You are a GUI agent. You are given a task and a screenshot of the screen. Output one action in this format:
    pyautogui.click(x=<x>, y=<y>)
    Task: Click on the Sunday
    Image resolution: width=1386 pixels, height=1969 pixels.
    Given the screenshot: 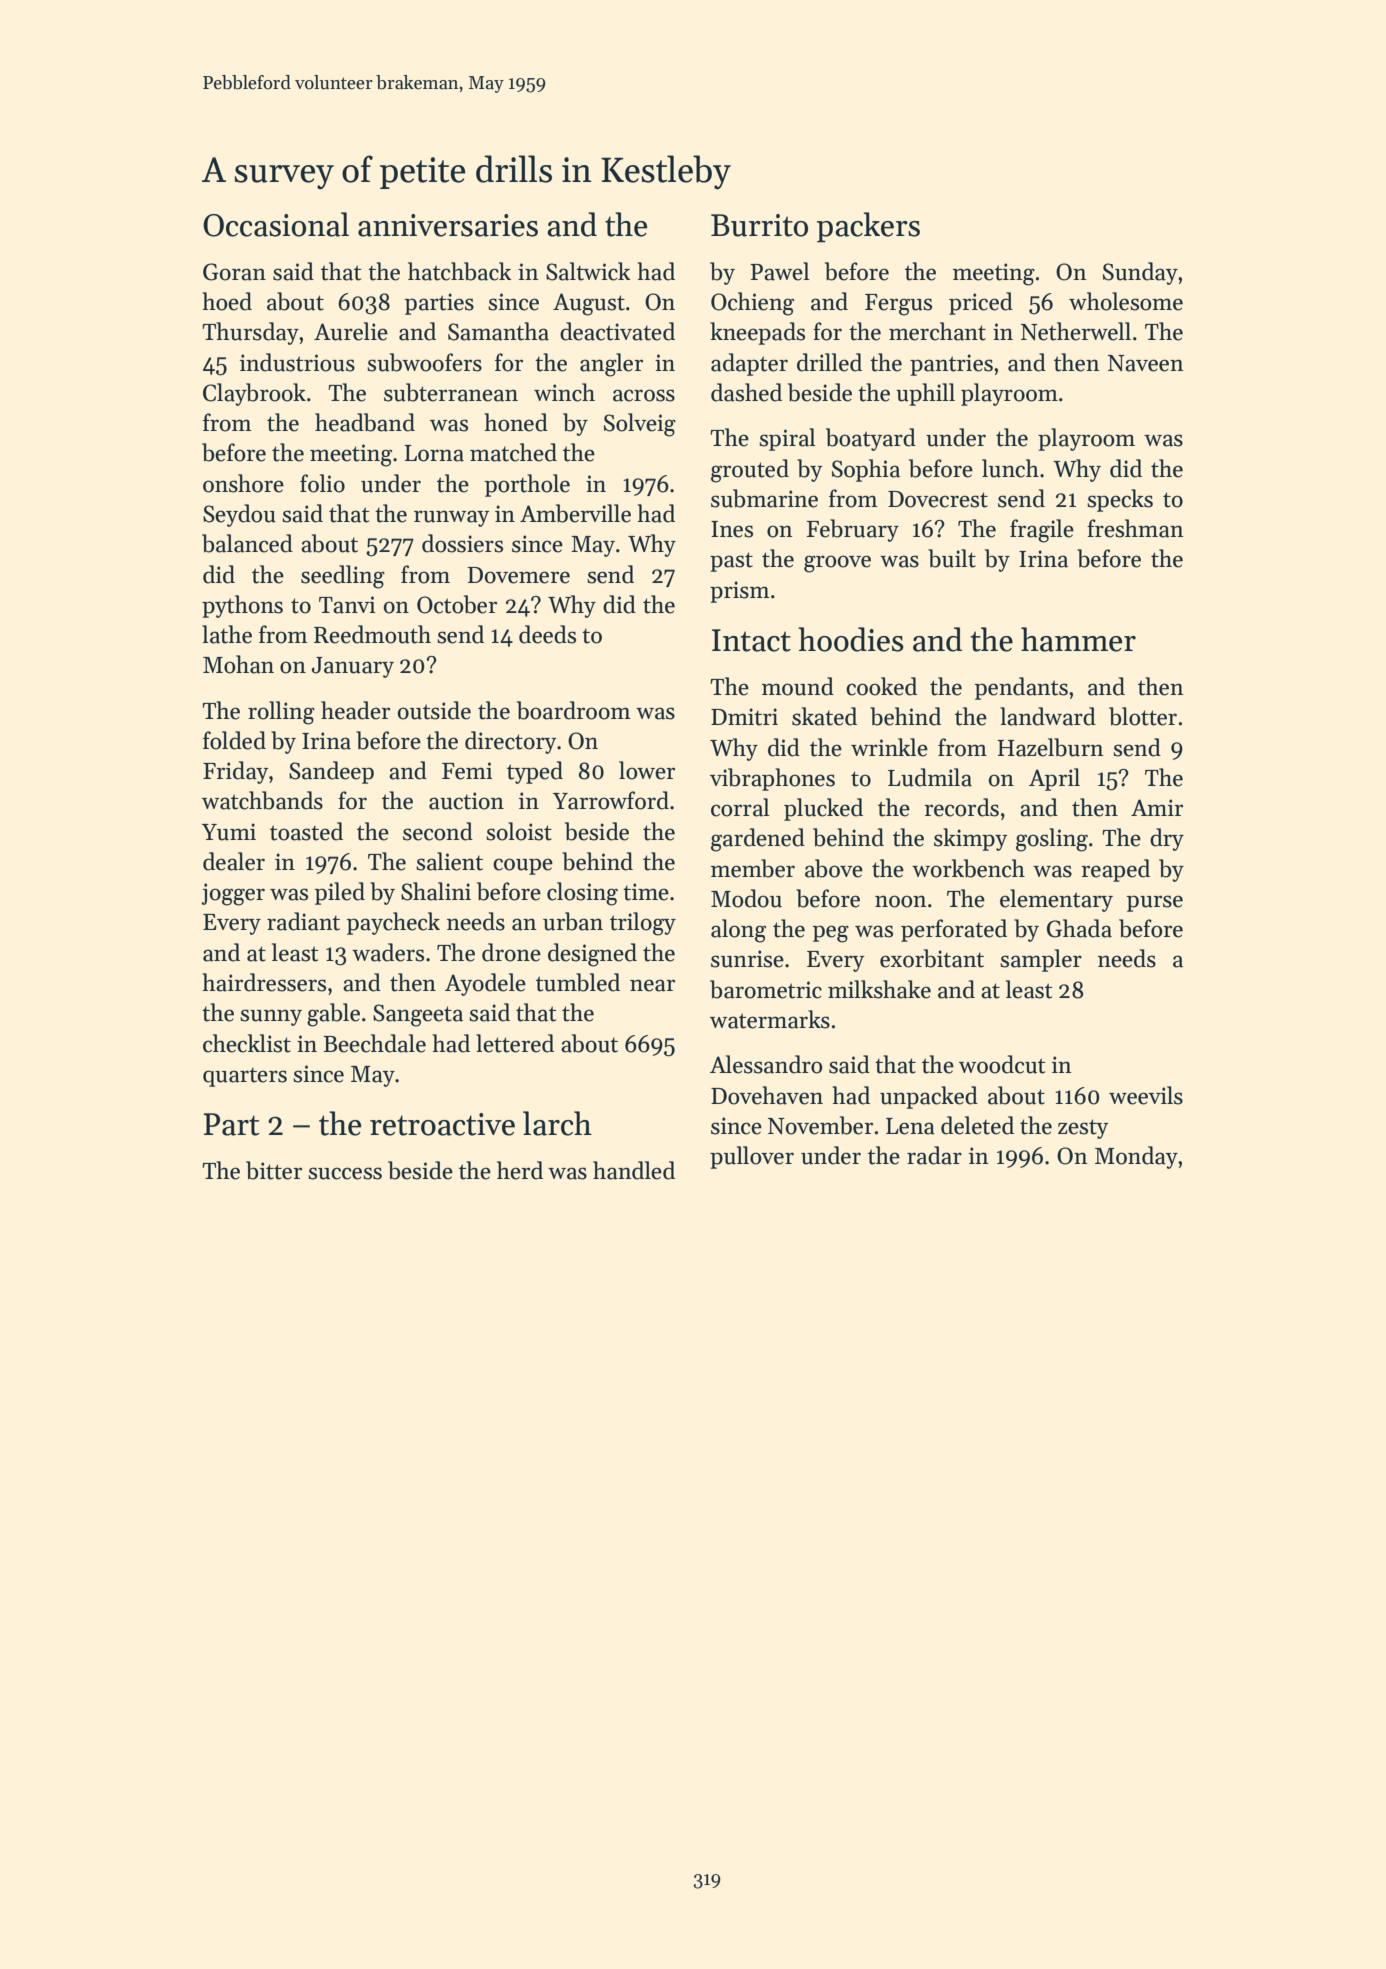 What is the action you would take?
    pyautogui.click(x=1140, y=273)
